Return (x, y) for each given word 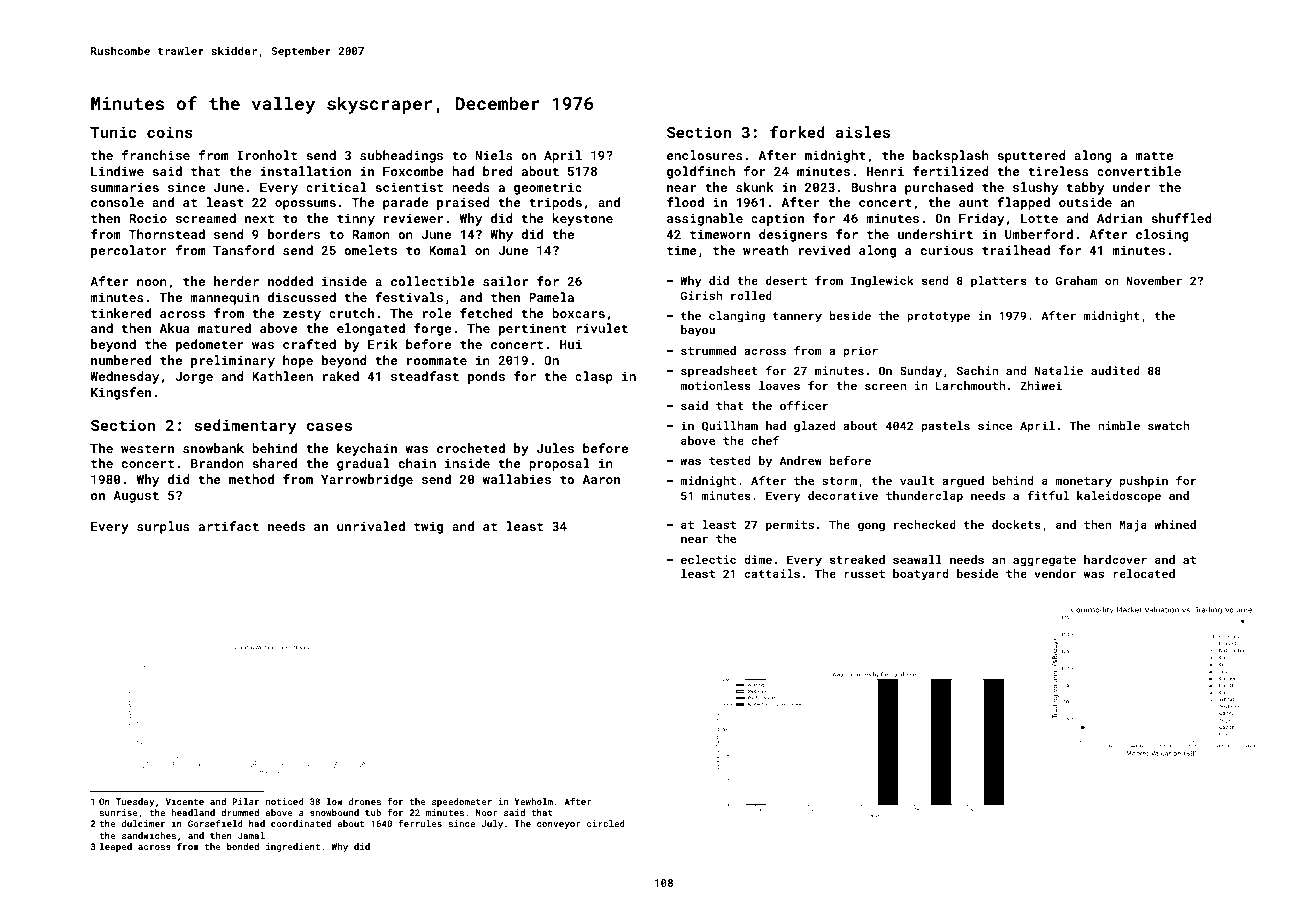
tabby (1085, 188)
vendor (1055, 573)
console (117, 202)
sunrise (119, 812)
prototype (938, 317)
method (251, 479)
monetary (1083, 482)
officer (804, 405)
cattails (772, 573)
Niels (494, 155)
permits (790, 526)
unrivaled (371, 526)
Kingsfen (121, 393)
